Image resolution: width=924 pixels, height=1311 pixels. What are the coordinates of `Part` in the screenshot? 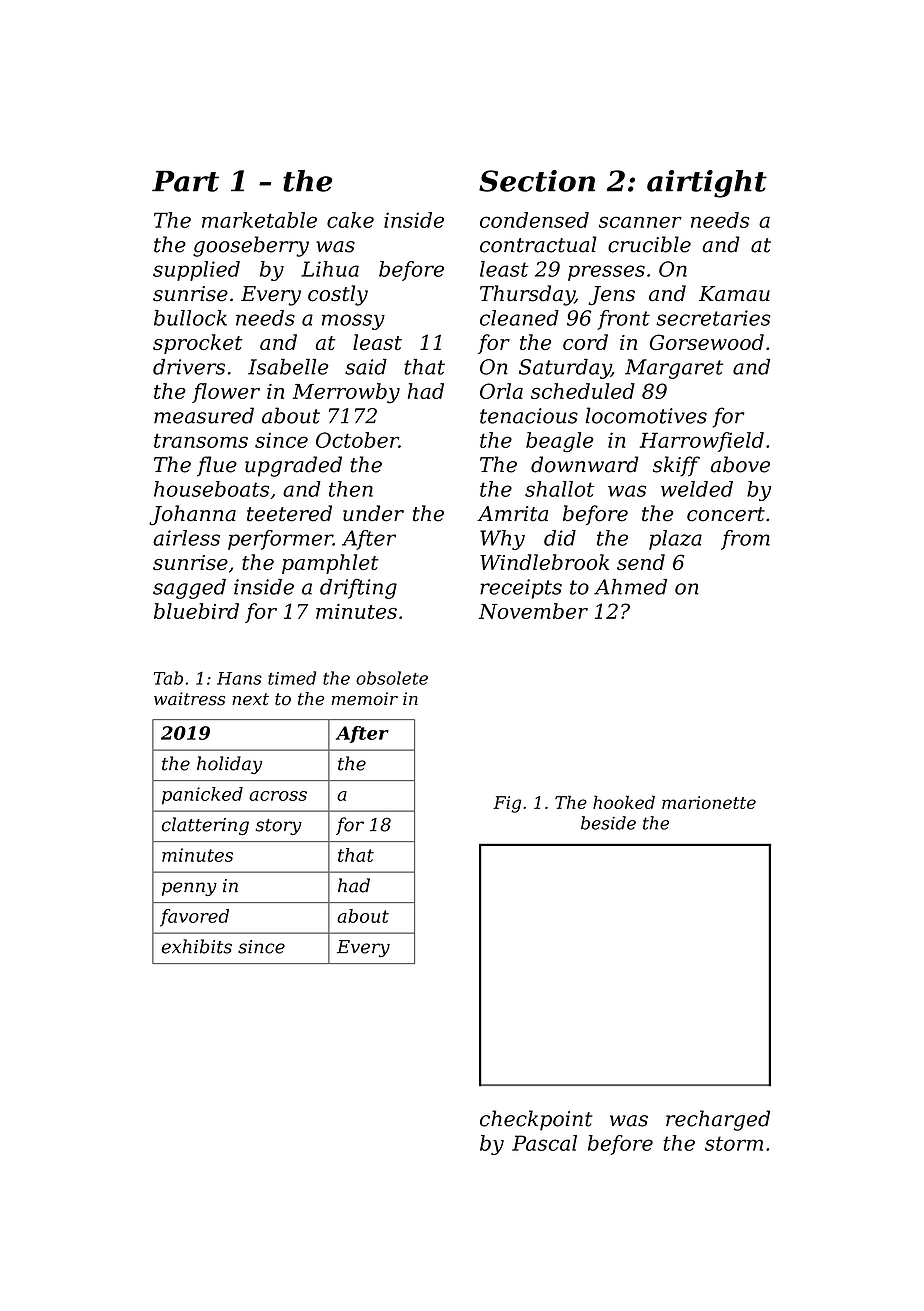 It's located at (185, 181).
